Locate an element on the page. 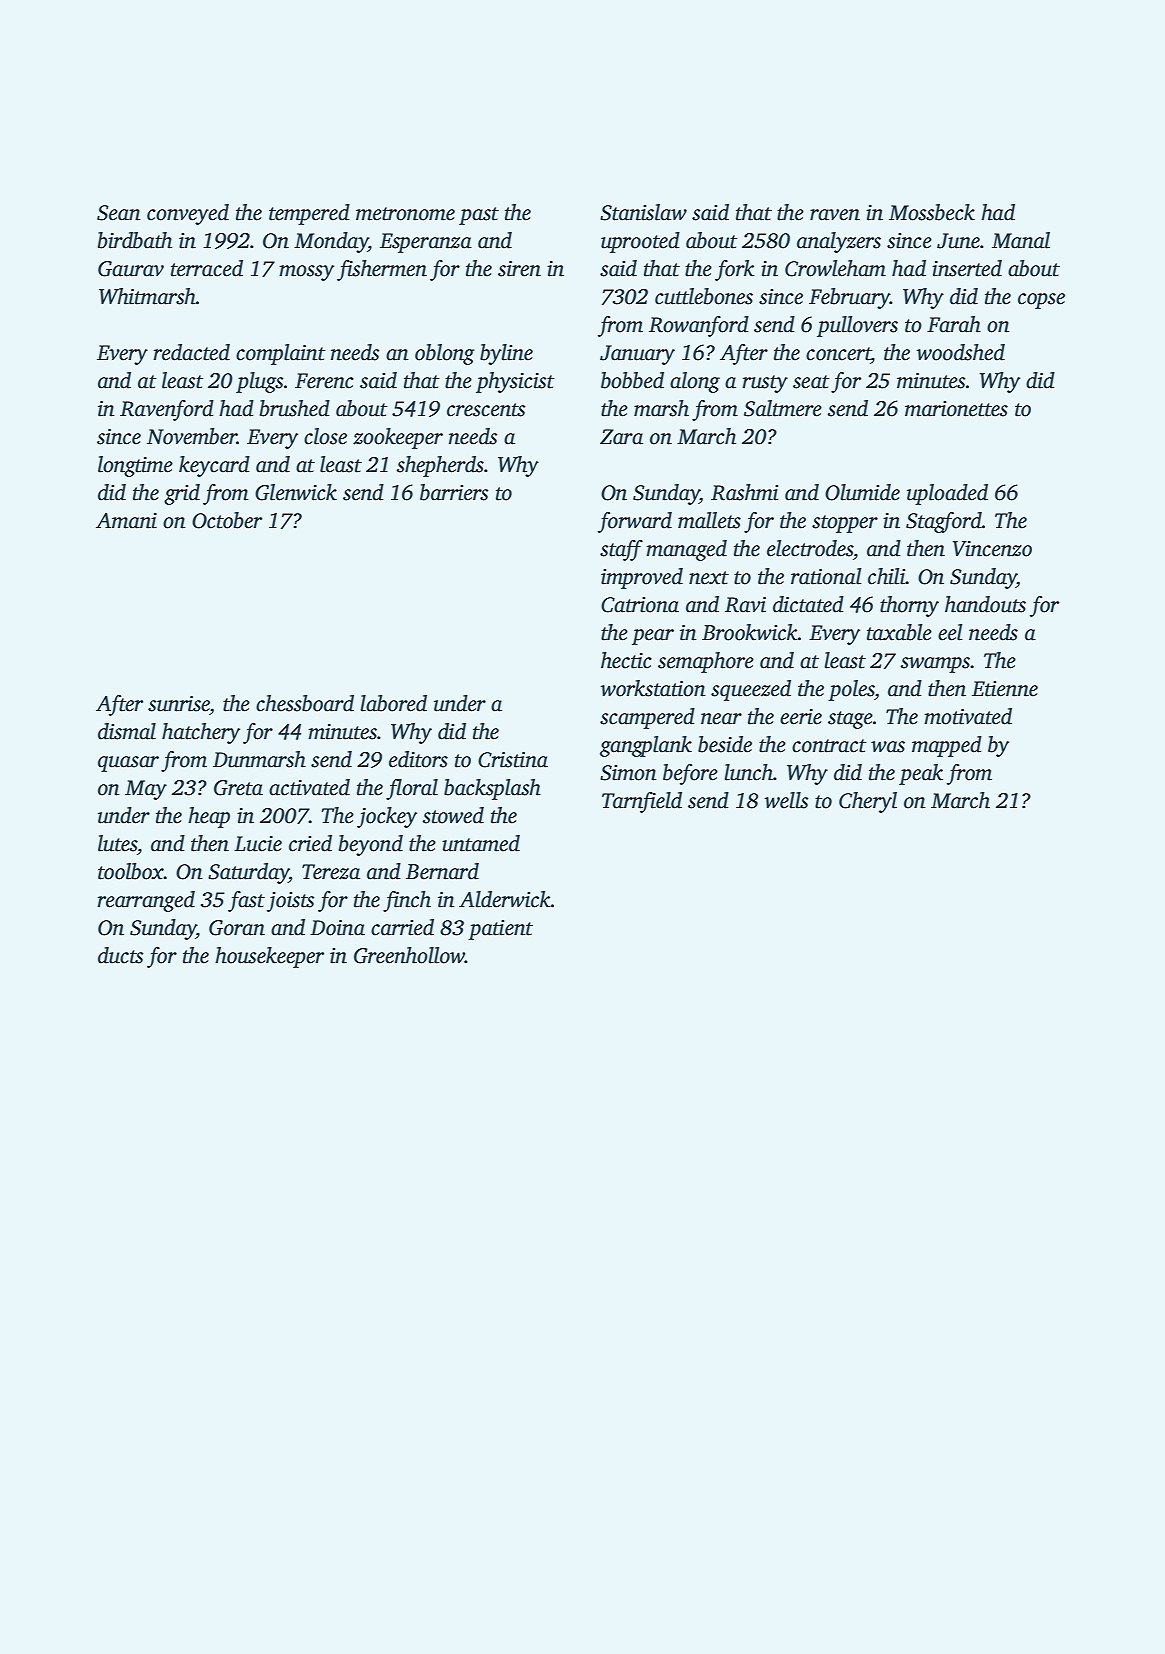 This image has height=1654, width=1165. chili is located at coordinates (887, 576).
